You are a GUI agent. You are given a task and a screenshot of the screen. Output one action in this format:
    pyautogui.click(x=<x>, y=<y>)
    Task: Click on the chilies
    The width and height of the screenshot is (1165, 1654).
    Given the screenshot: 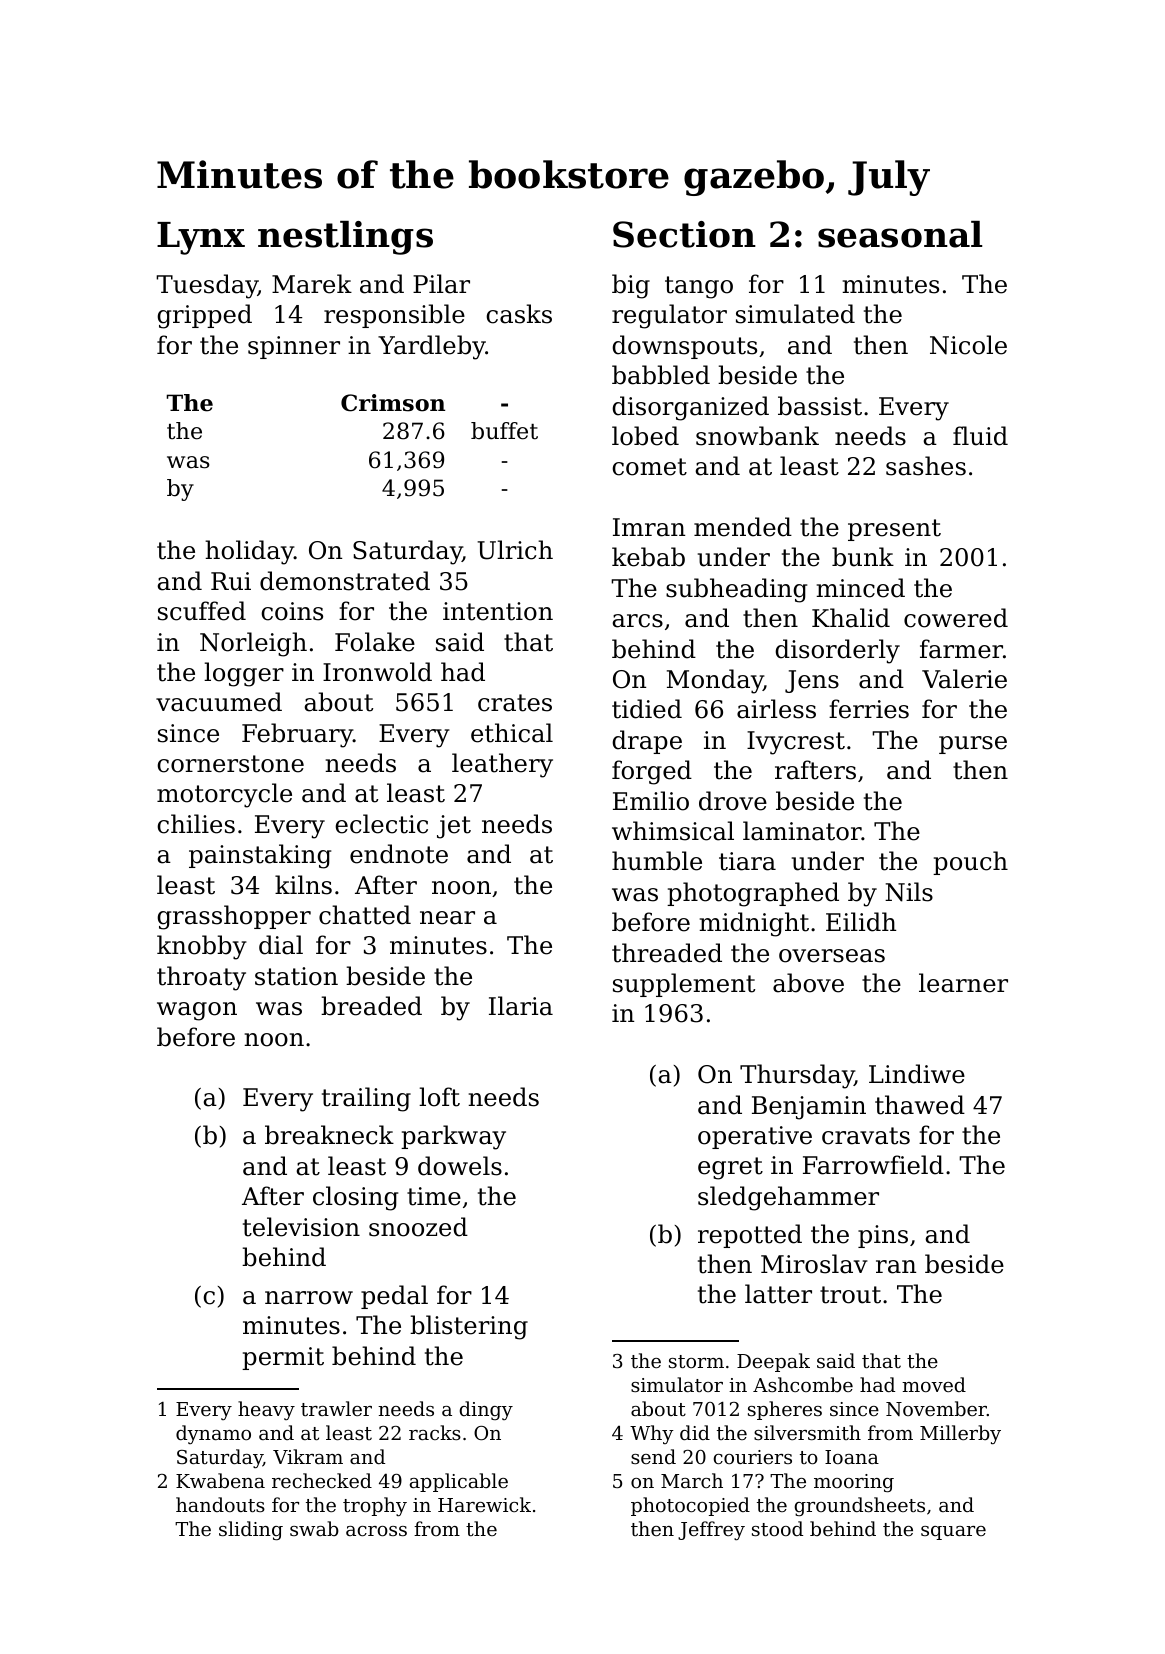 What is the action you would take?
    pyautogui.click(x=196, y=824)
